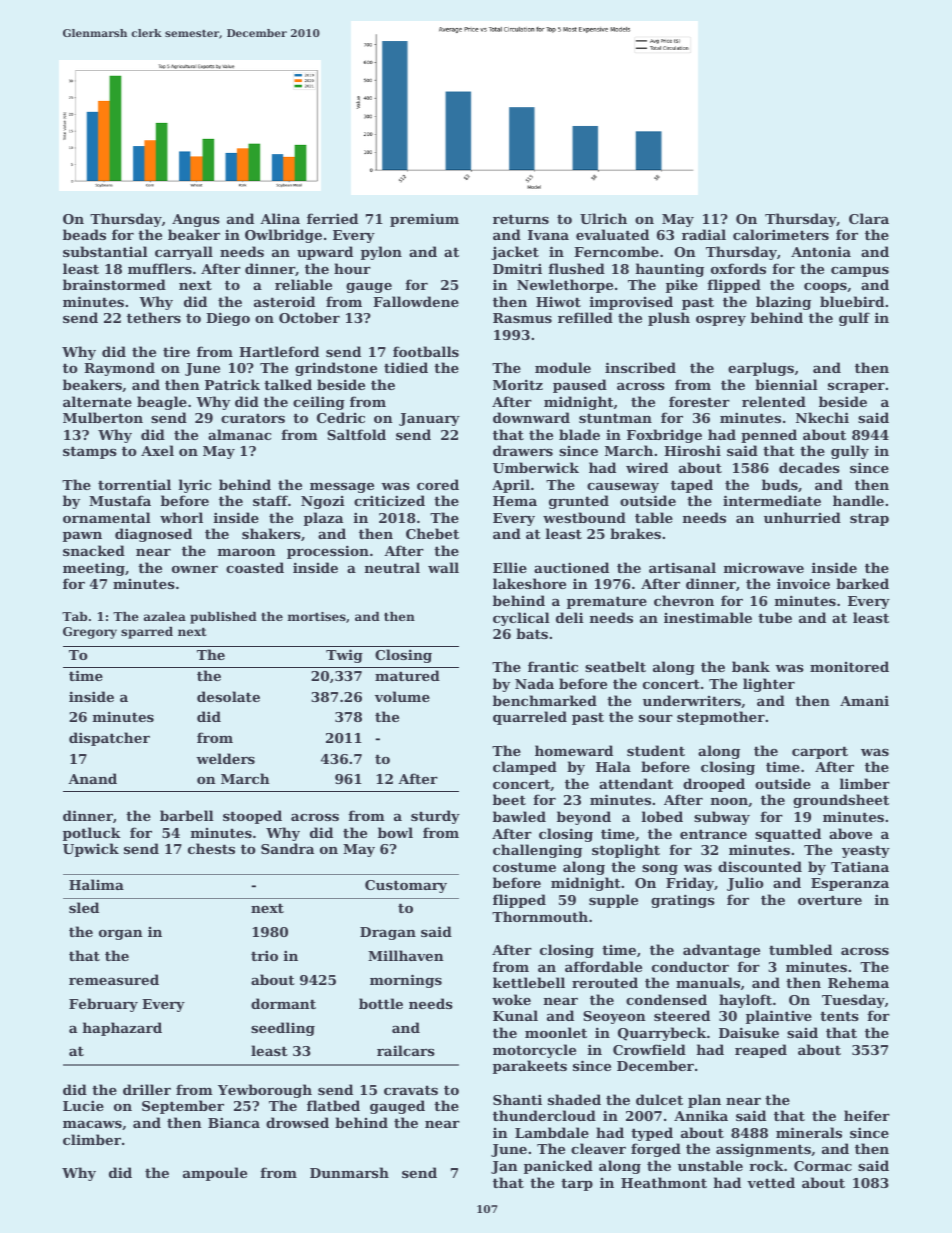 This screenshot has height=1233, width=952. What do you see at coordinates (849, 666) in the screenshot?
I see `monitored` at bounding box center [849, 666].
